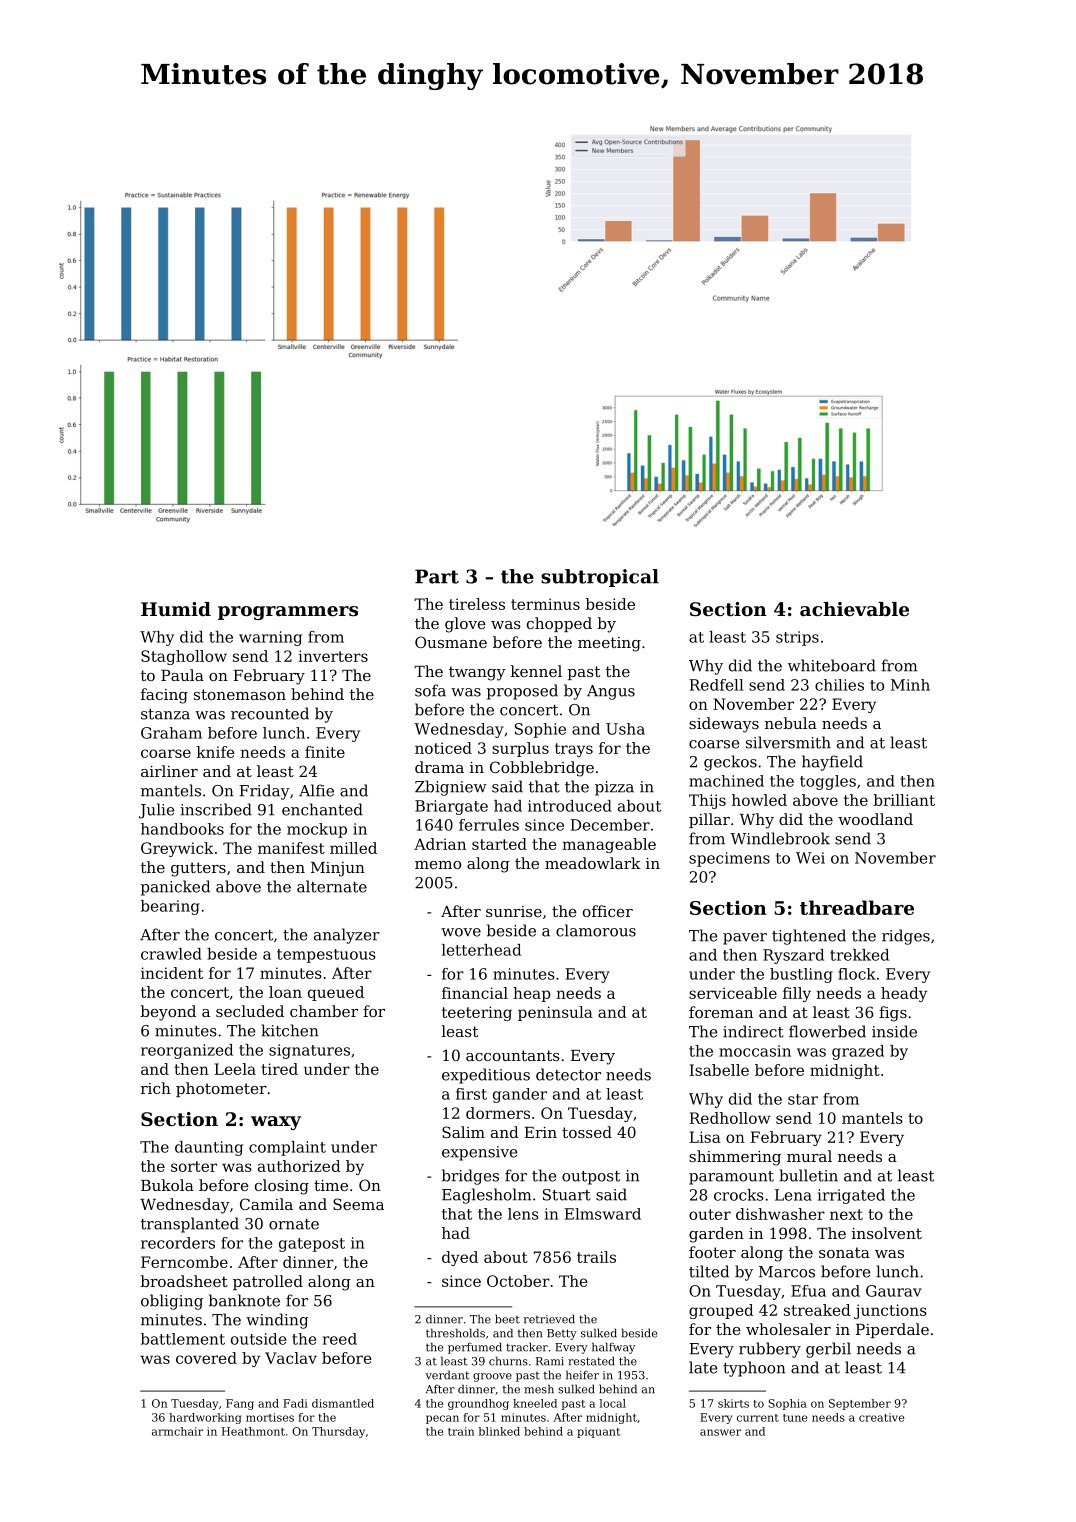  What do you see at coordinates (609, 644) in the page?
I see `meeting` at bounding box center [609, 644].
